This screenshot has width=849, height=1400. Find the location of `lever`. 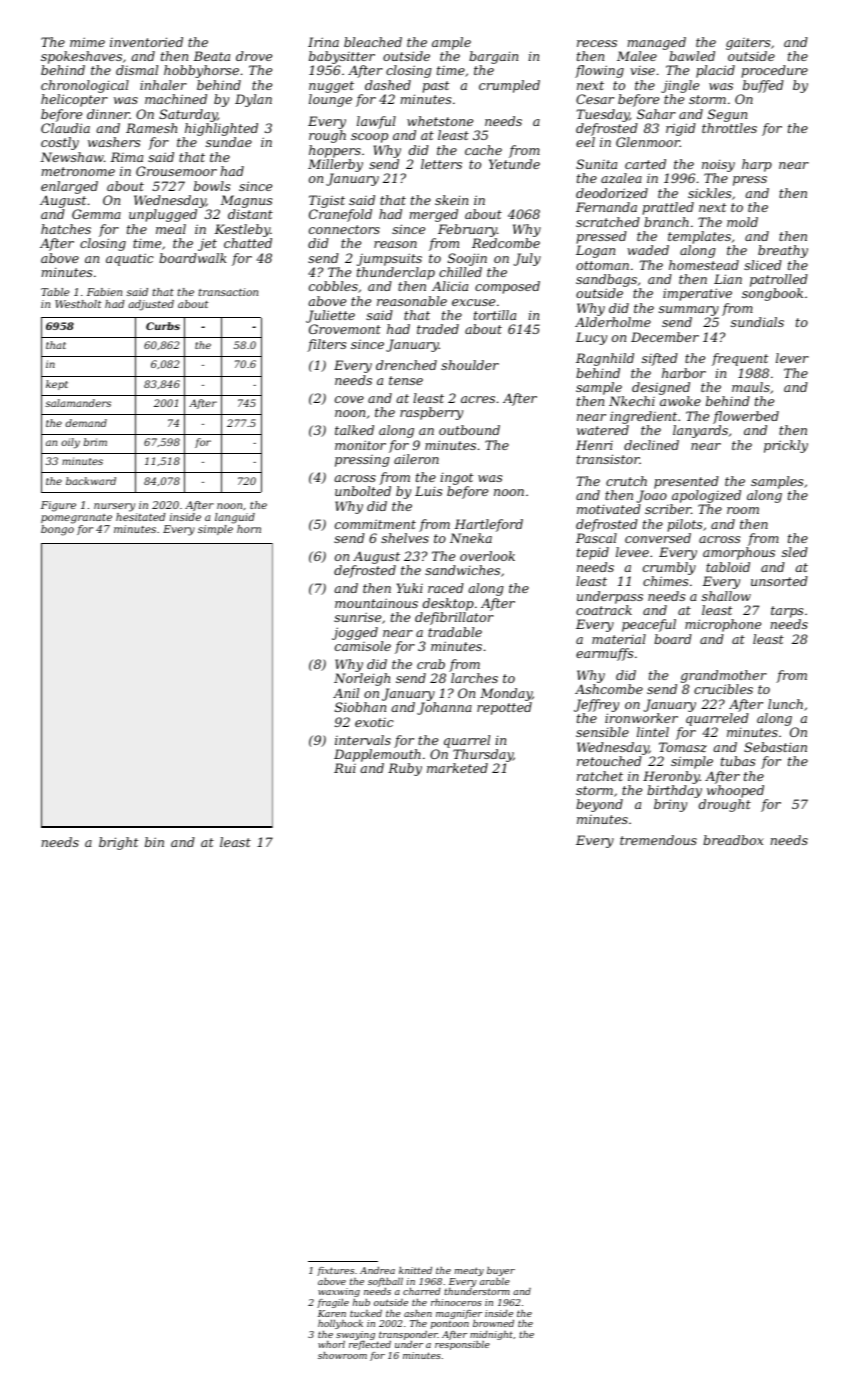

lever is located at coordinates (792, 358).
